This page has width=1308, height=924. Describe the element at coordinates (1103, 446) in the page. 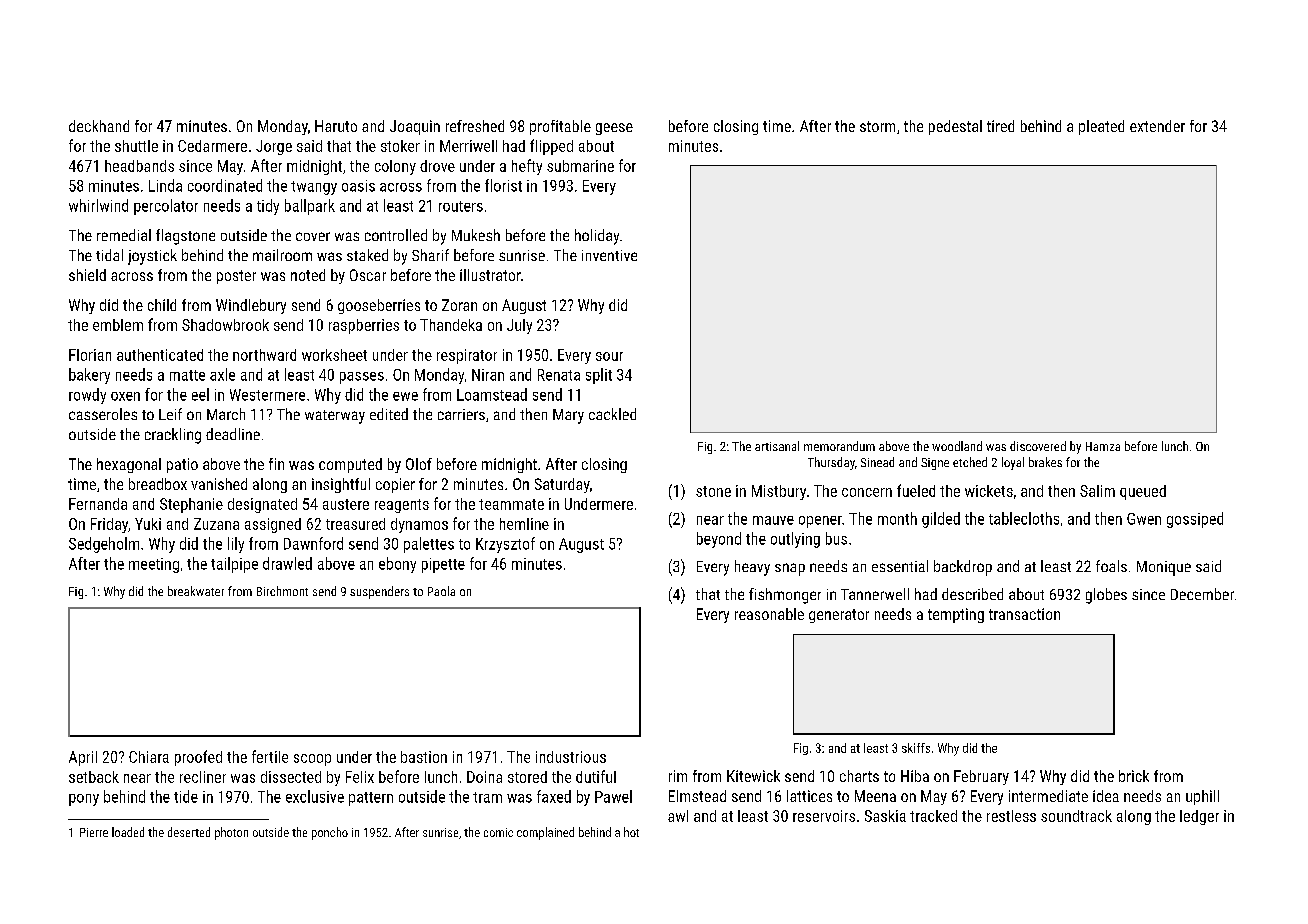

I see `Hamza` at that location.
